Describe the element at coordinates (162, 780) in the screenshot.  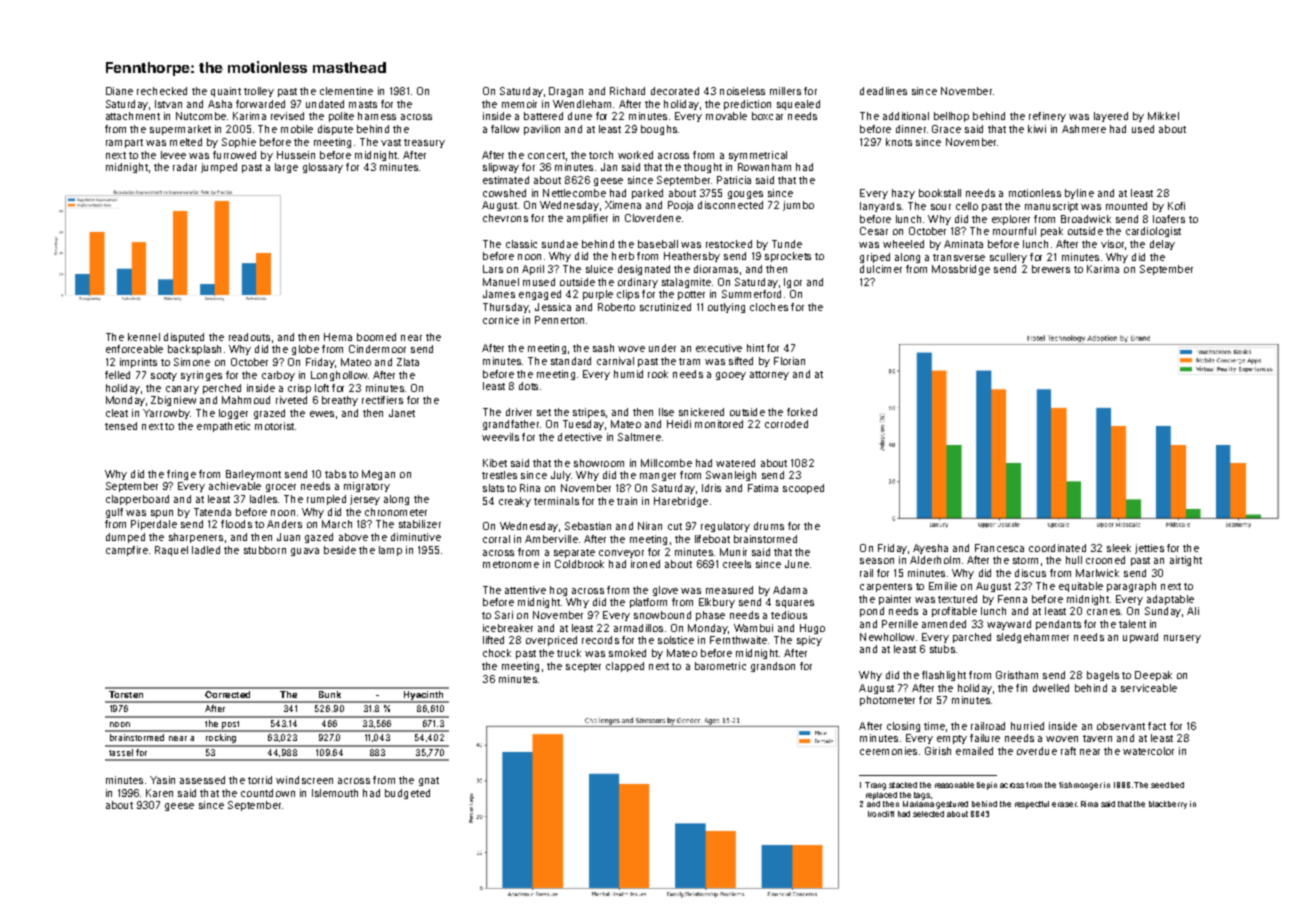
I see `Yasin` at that location.
